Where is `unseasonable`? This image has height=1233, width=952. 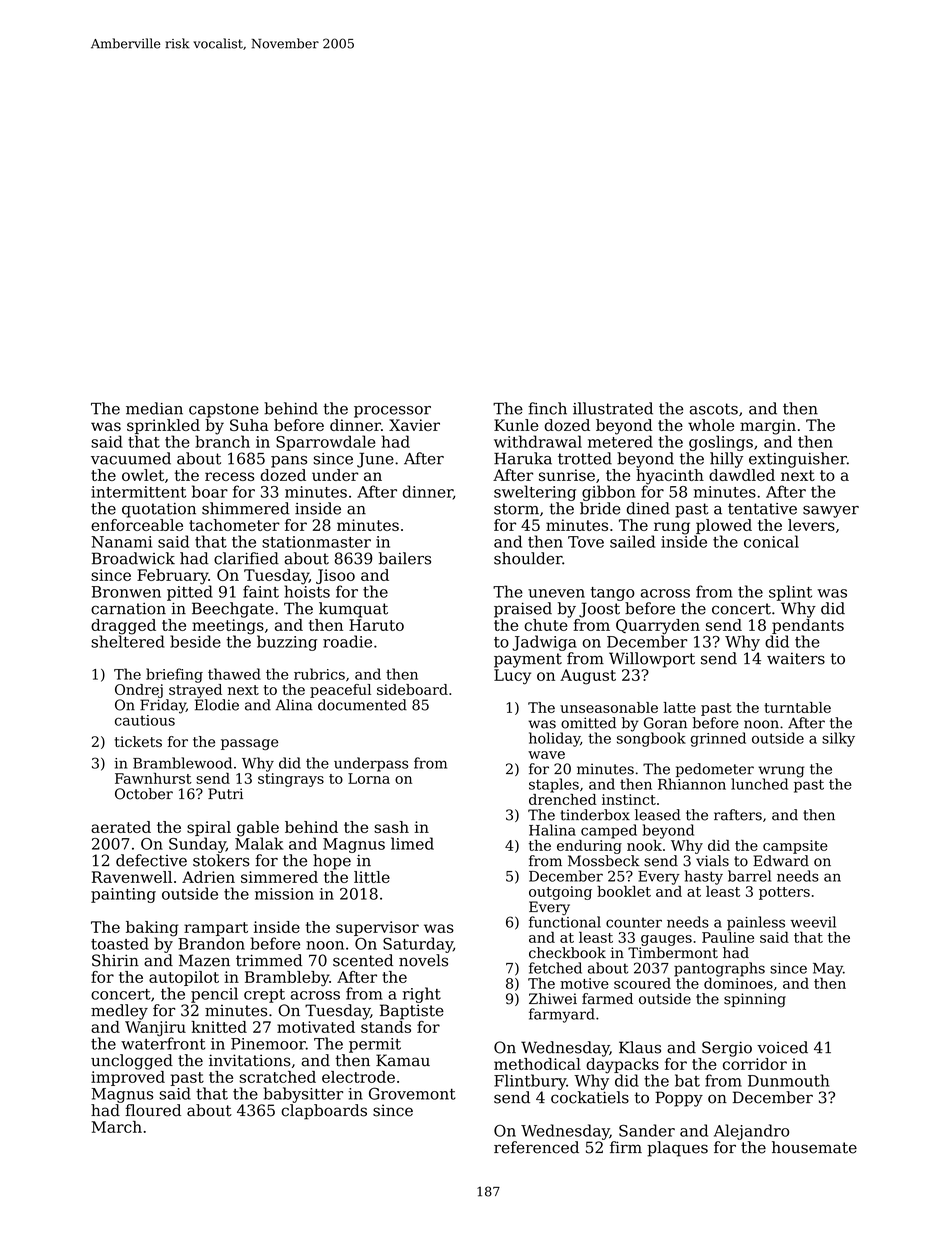 unseasonable is located at coordinates (609, 707).
